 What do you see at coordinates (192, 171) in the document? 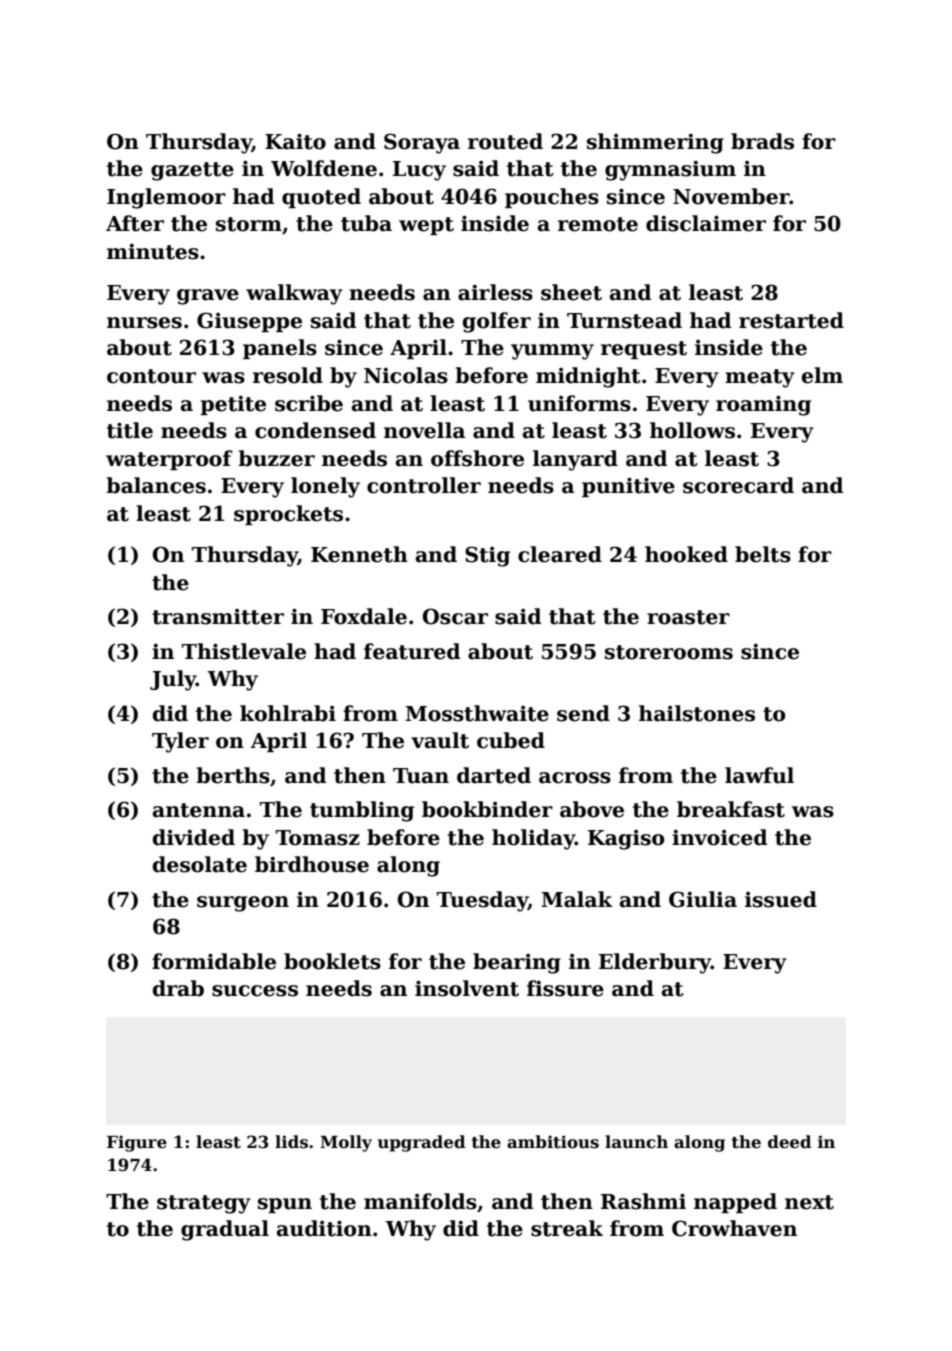
I see `gazette` at bounding box center [192, 171].
